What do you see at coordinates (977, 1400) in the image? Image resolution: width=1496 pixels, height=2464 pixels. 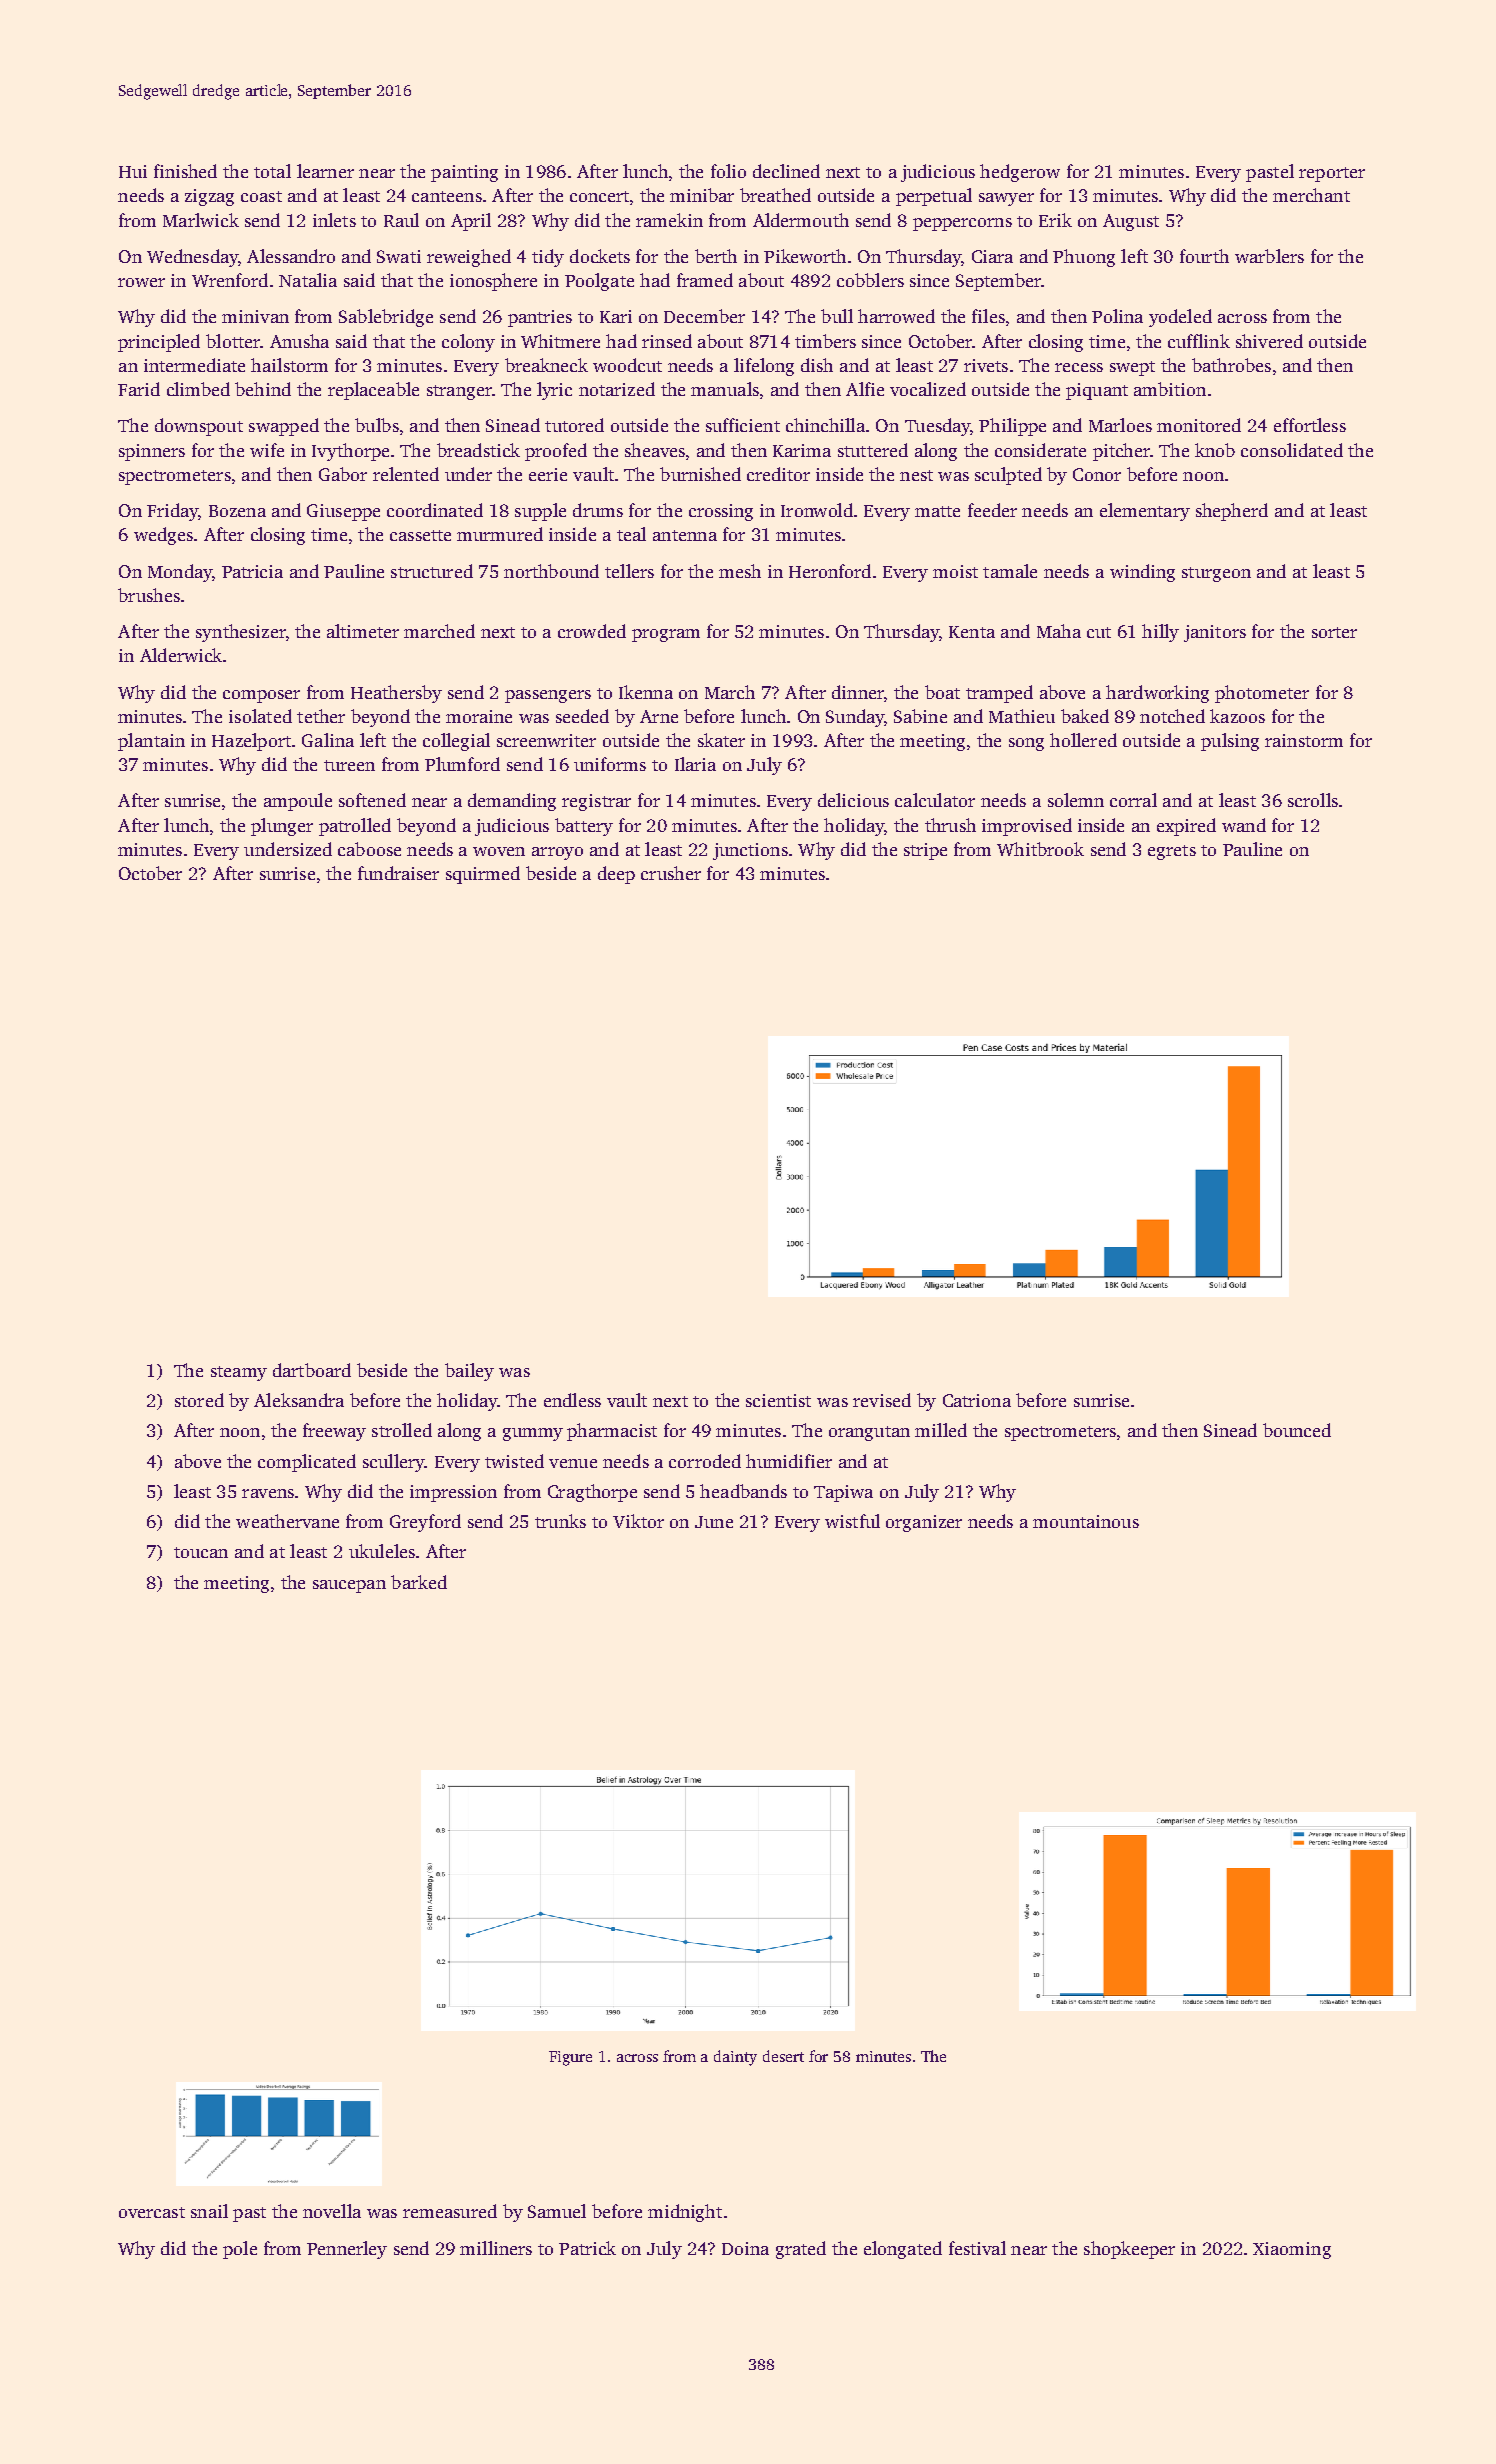 I see `Catriona` at bounding box center [977, 1400].
